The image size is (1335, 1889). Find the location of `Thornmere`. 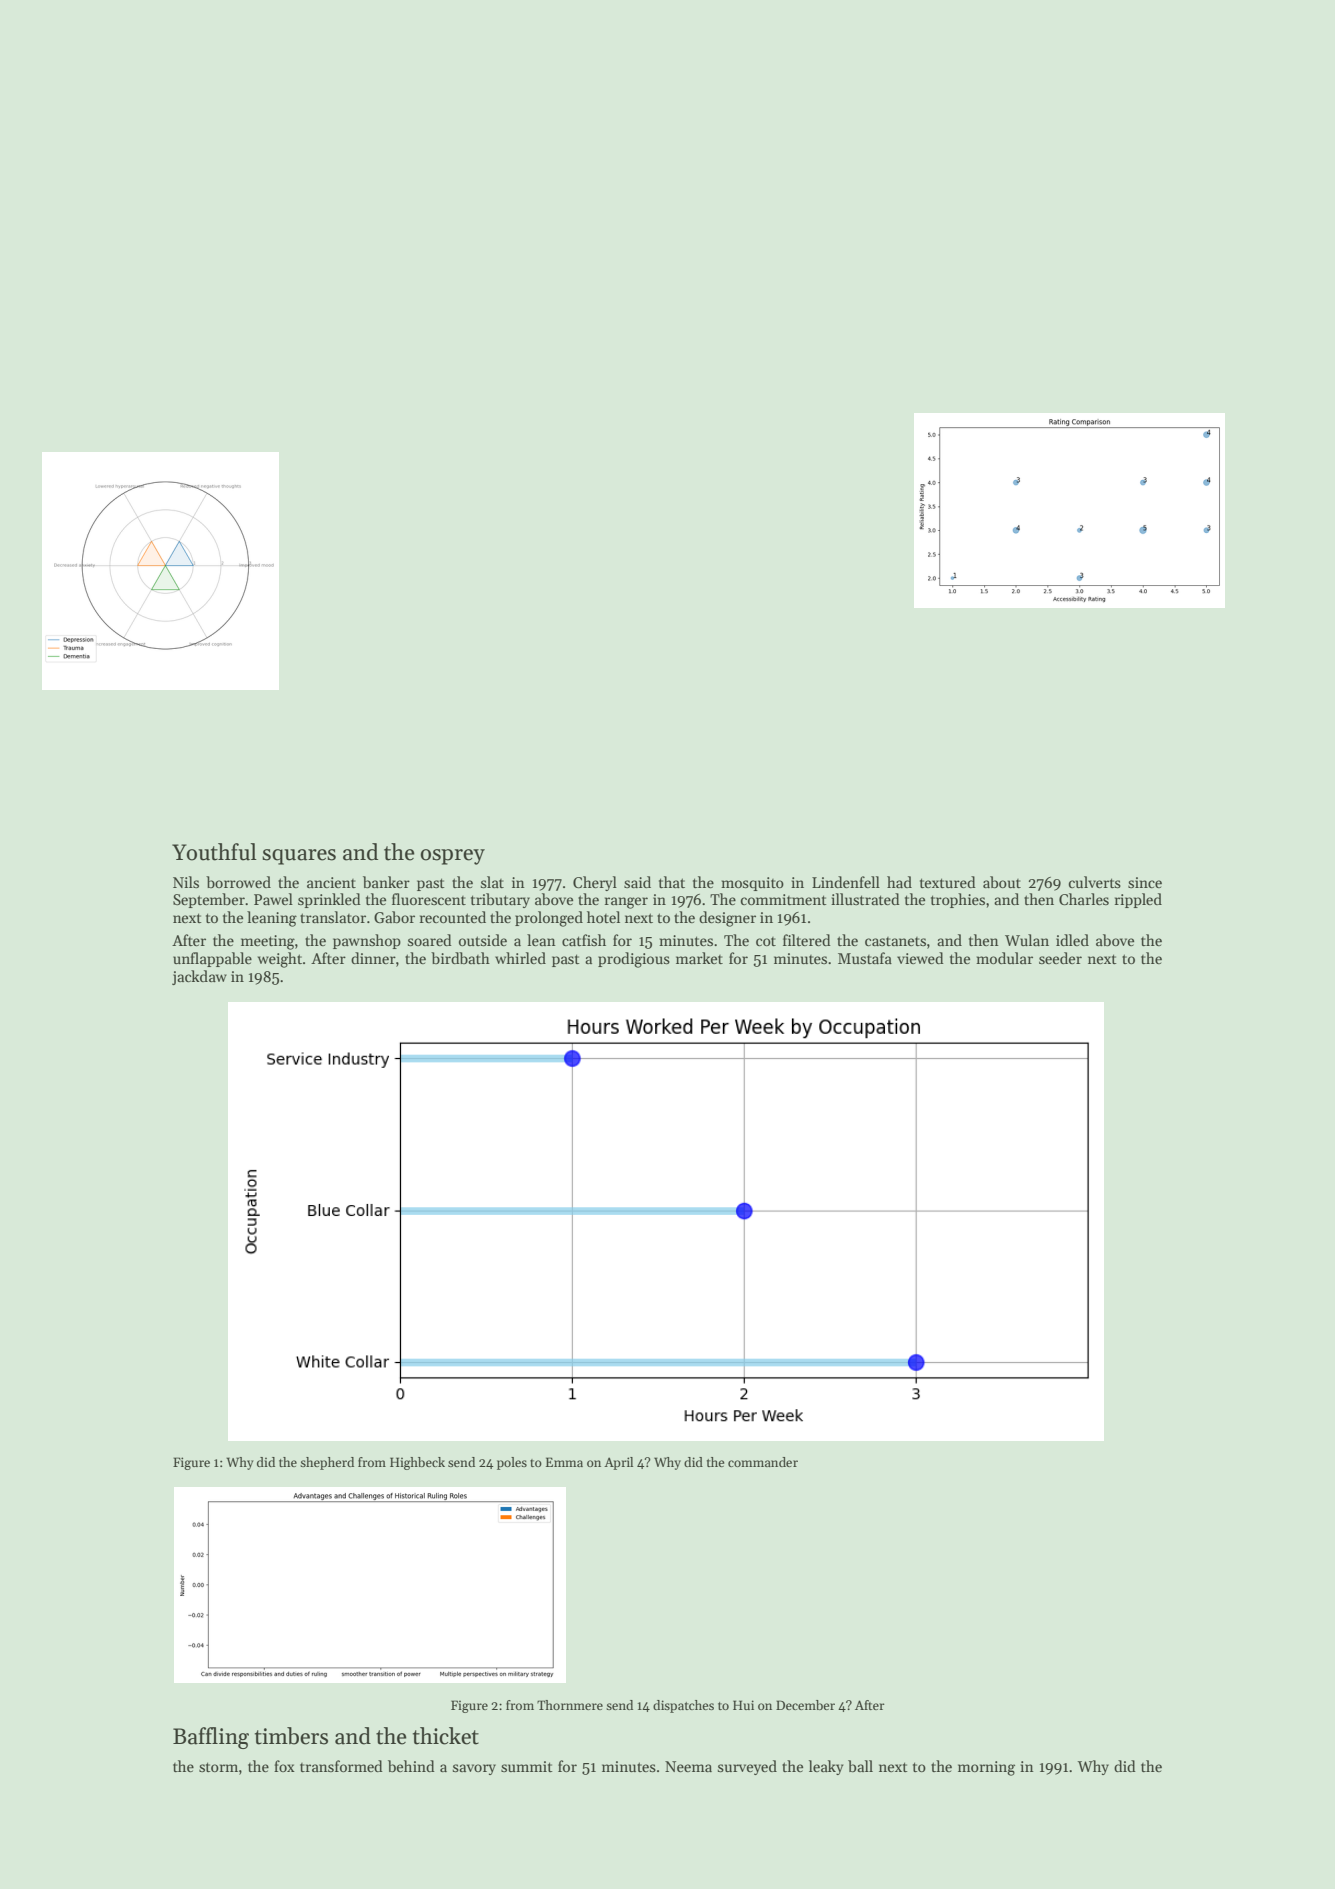

Thornmere is located at coordinates (570, 1705).
